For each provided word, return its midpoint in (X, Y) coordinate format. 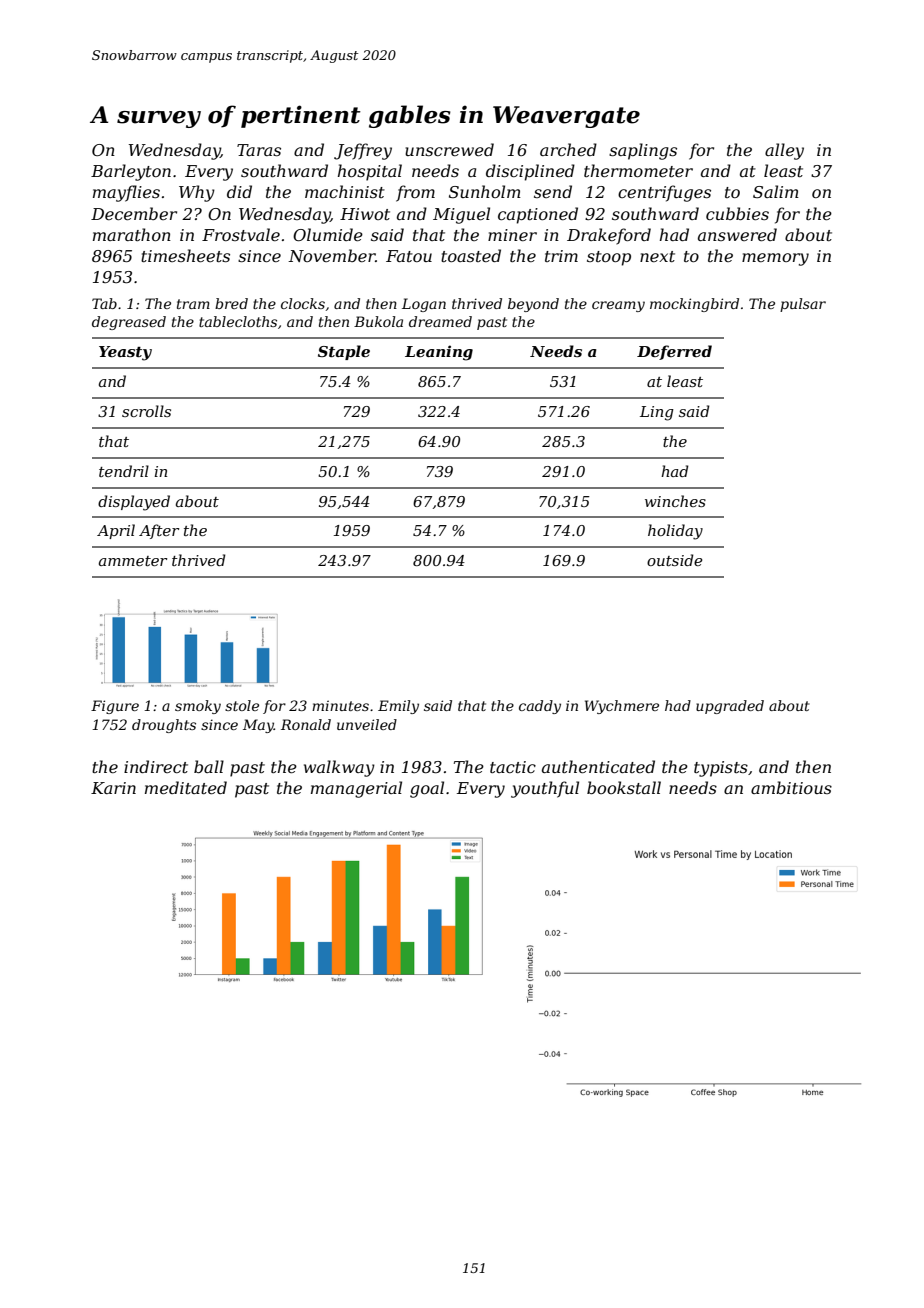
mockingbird (694, 305)
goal (427, 789)
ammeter (133, 561)
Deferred (674, 352)
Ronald (306, 724)
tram (193, 304)
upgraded (730, 707)
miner (512, 235)
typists (721, 769)
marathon (132, 234)
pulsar (803, 305)
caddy (540, 707)
